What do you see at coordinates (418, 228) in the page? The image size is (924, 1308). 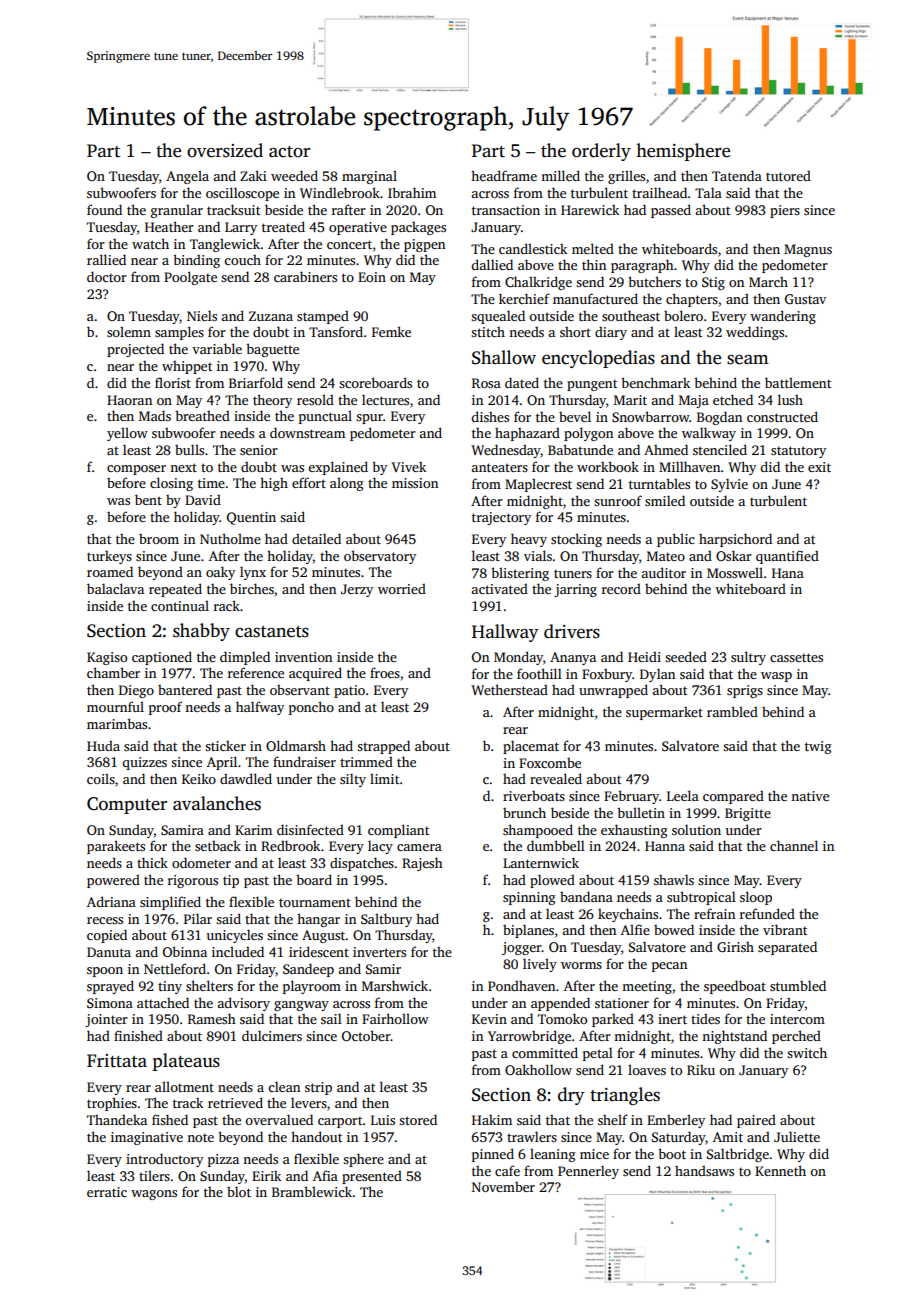 I see `packages` at bounding box center [418, 228].
